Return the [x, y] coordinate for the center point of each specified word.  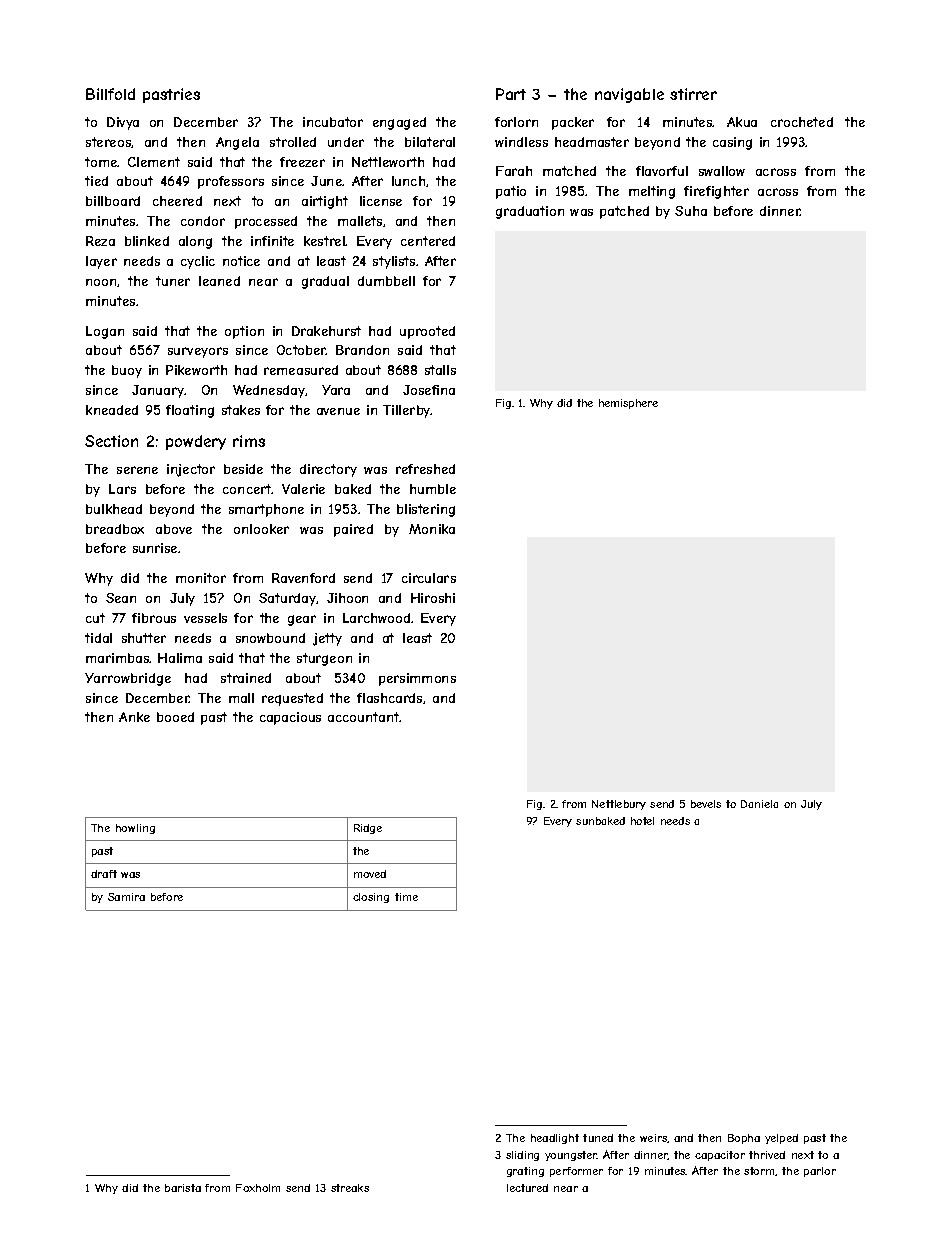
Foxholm [258, 1188]
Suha [691, 211]
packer [573, 123]
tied [96, 181]
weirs [654, 1138]
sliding [522, 1156]
